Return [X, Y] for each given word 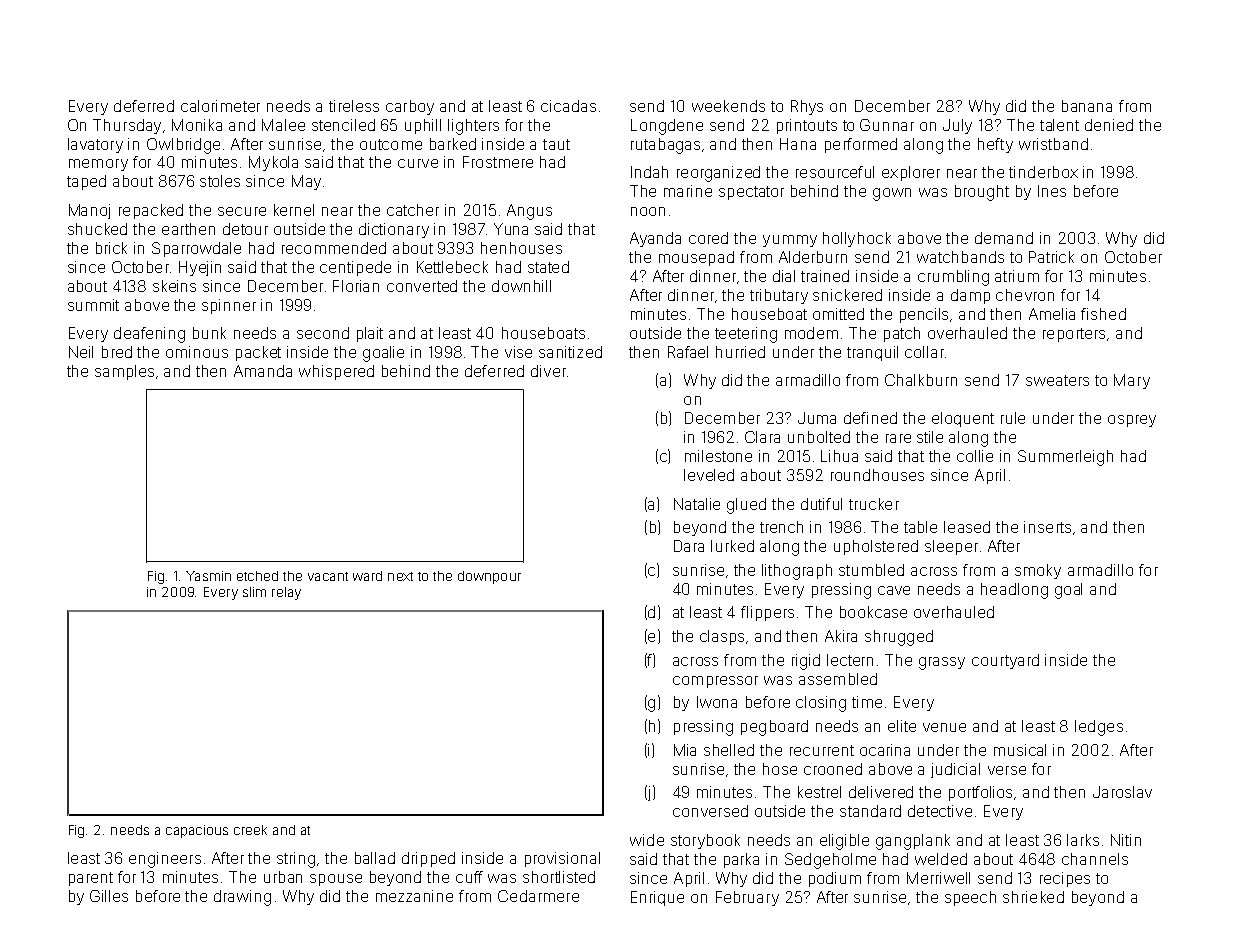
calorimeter [220, 106]
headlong [1014, 591]
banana [1087, 106]
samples [124, 372]
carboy [410, 107]
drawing [242, 898]
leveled [709, 475]
